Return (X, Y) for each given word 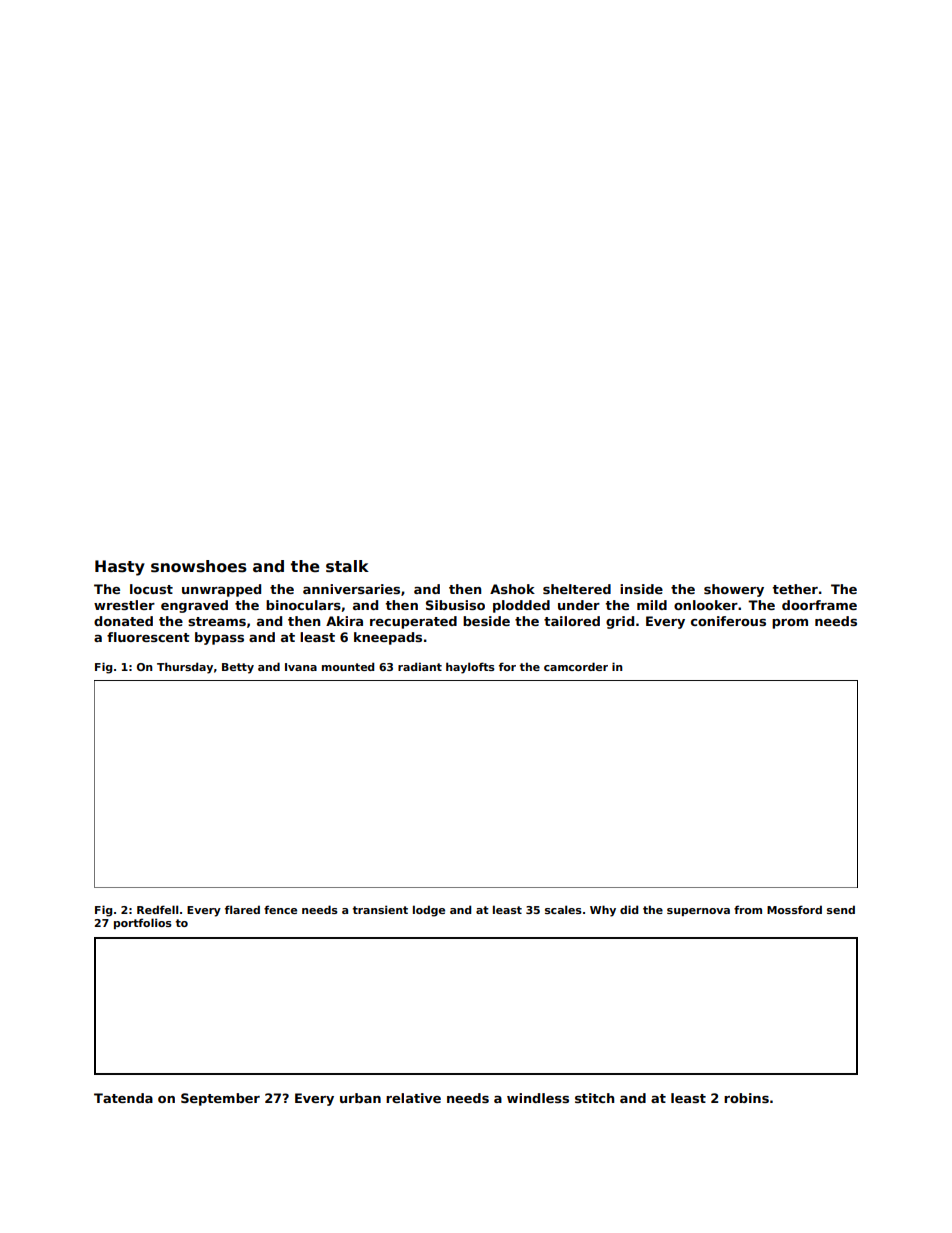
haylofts (470, 668)
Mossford (794, 909)
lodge (429, 911)
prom (790, 624)
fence (280, 909)
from (748, 909)
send (841, 909)
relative (413, 1098)
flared (242, 909)
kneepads (388, 638)
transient (380, 909)
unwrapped (221, 590)
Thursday (185, 668)
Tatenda (123, 1098)
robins (746, 1098)
